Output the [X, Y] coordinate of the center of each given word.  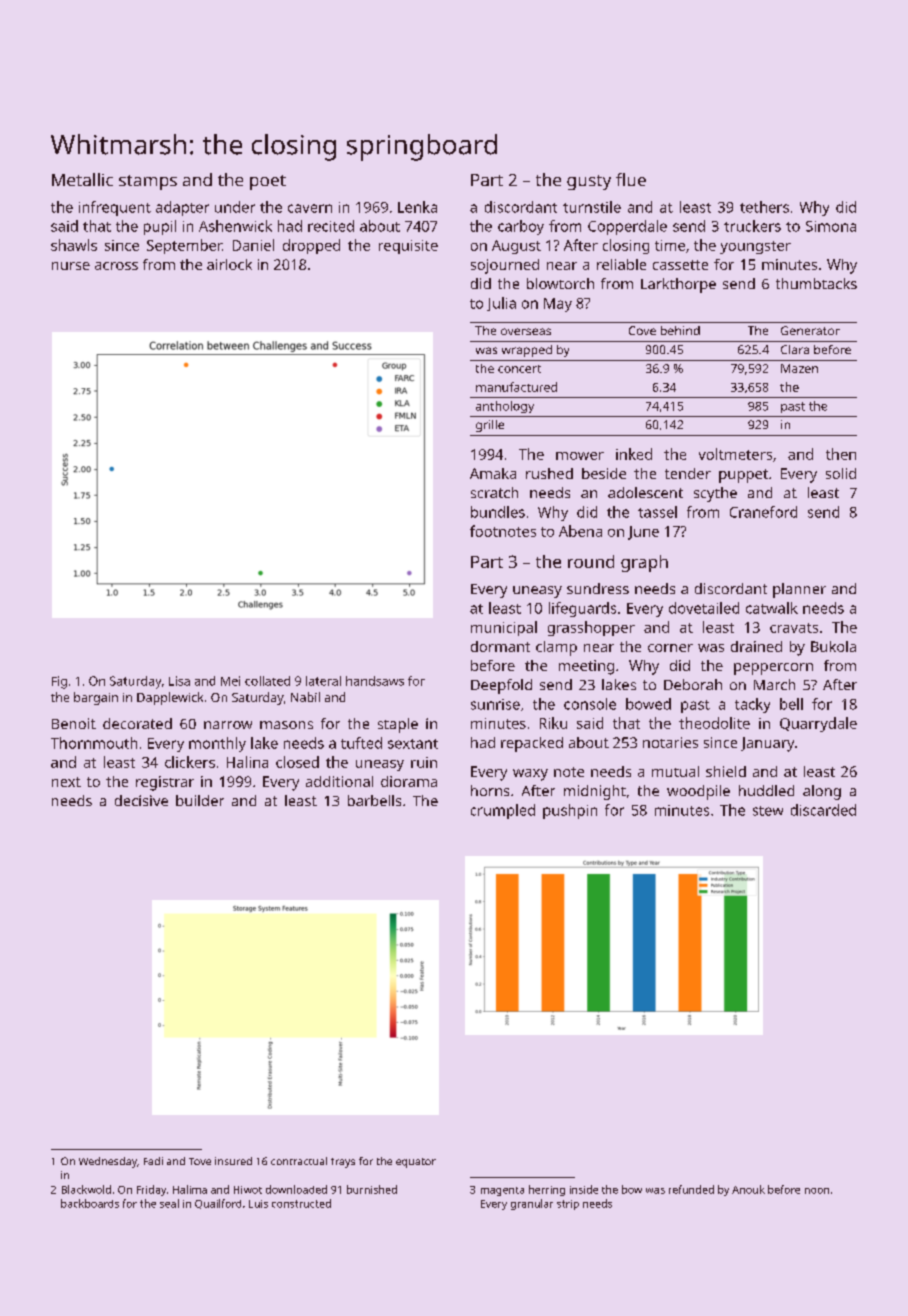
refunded [691, 1189]
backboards [90, 1203]
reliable [621, 264]
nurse [71, 266]
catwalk [772, 608]
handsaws [375, 681]
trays [343, 1163]
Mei [230, 681]
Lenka [417, 207]
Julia [501, 304]
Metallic [82, 179]
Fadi [153, 1161]
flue [631, 179]
